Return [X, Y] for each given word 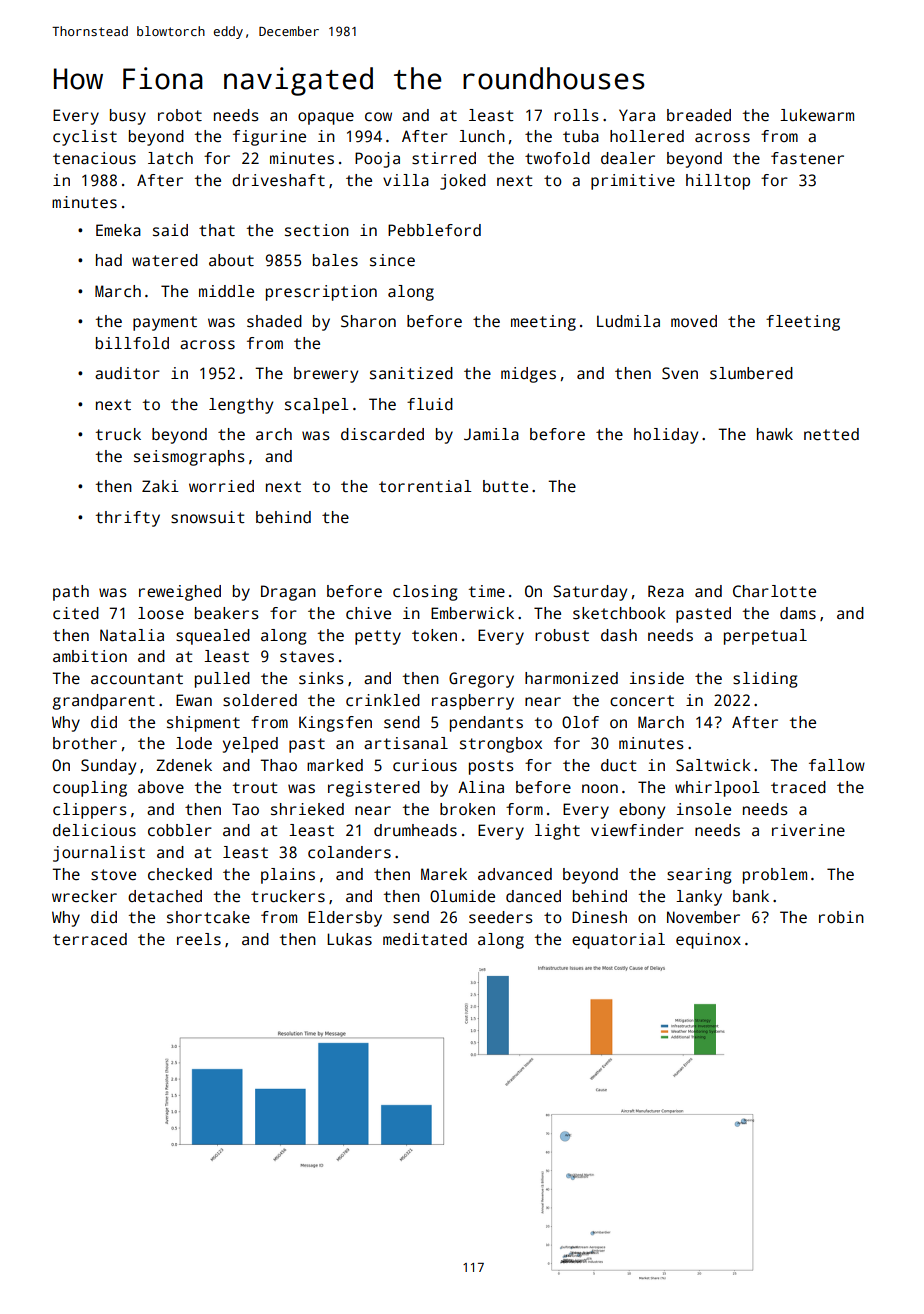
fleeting [803, 323]
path [71, 593]
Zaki [160, 486]
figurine [269, 138]
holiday [666, 436]
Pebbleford [434, 230]
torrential [425, 486]
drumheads [415, 830]
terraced [90, 939]
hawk [775, 434]
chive [368, 613]
